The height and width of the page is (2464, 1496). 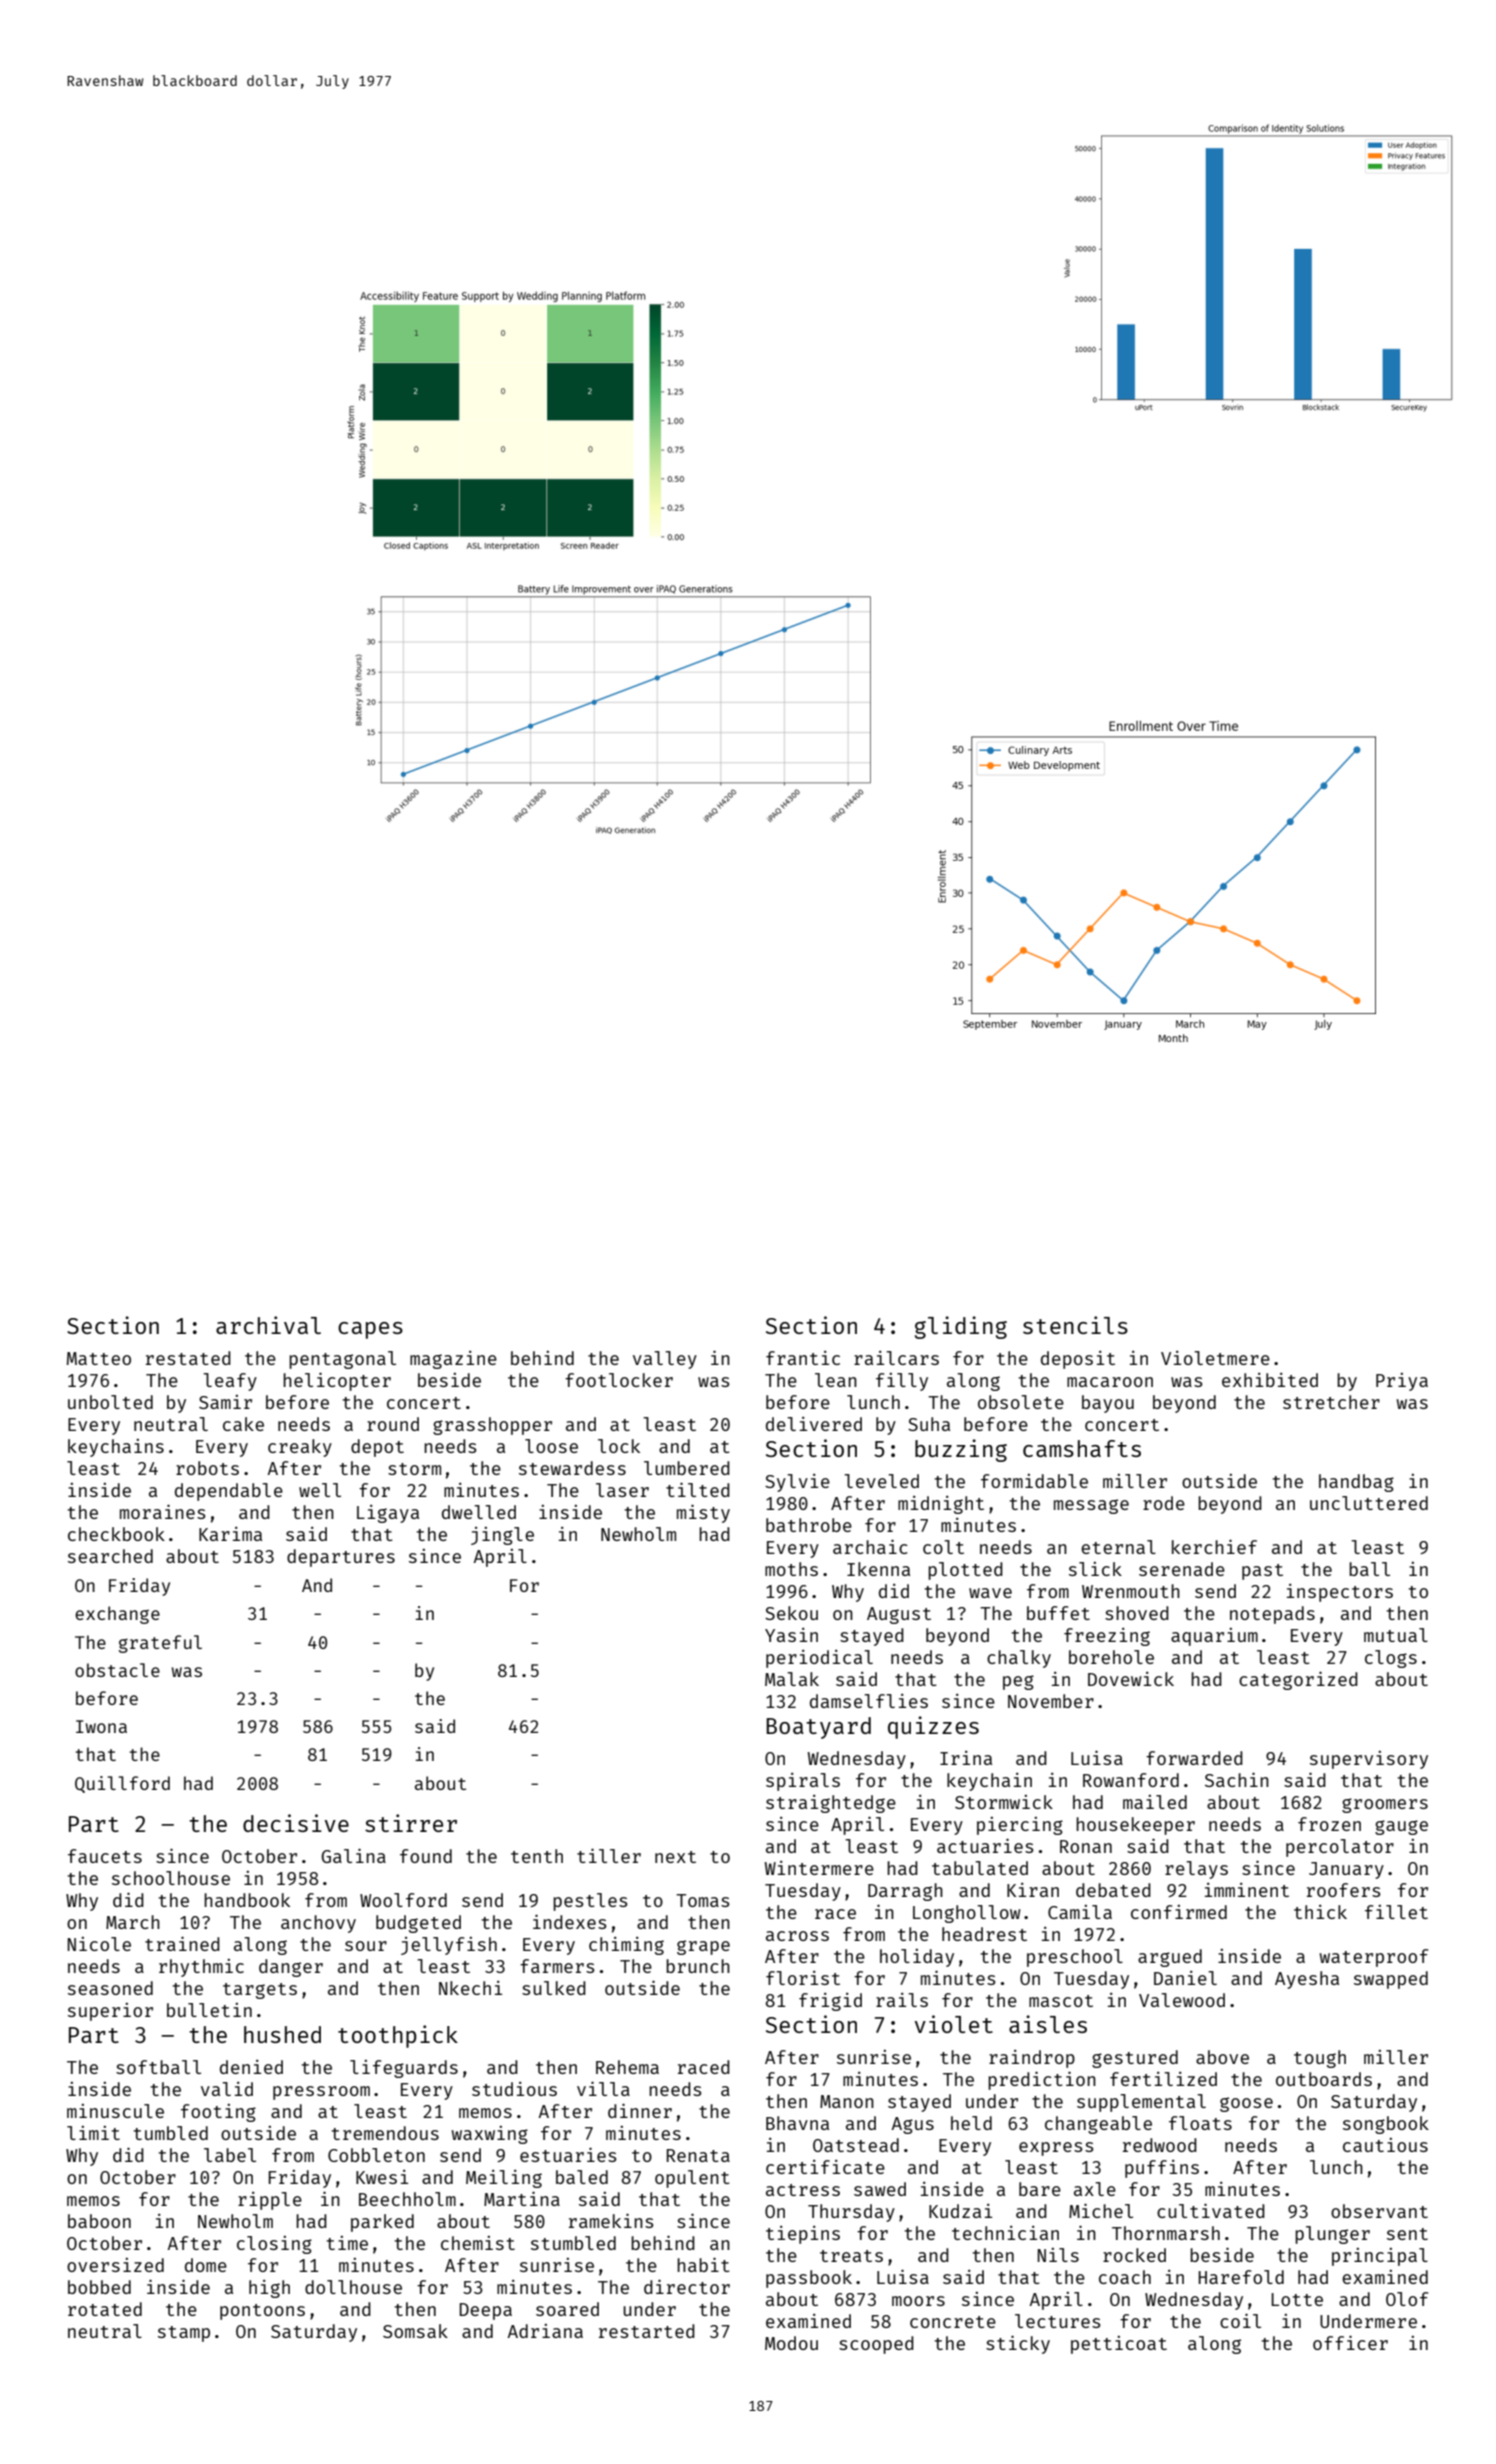 What do you see at coordinates (809, 1525) in the page?
I see `bathrobe` at bounding box center [809, 1525].
